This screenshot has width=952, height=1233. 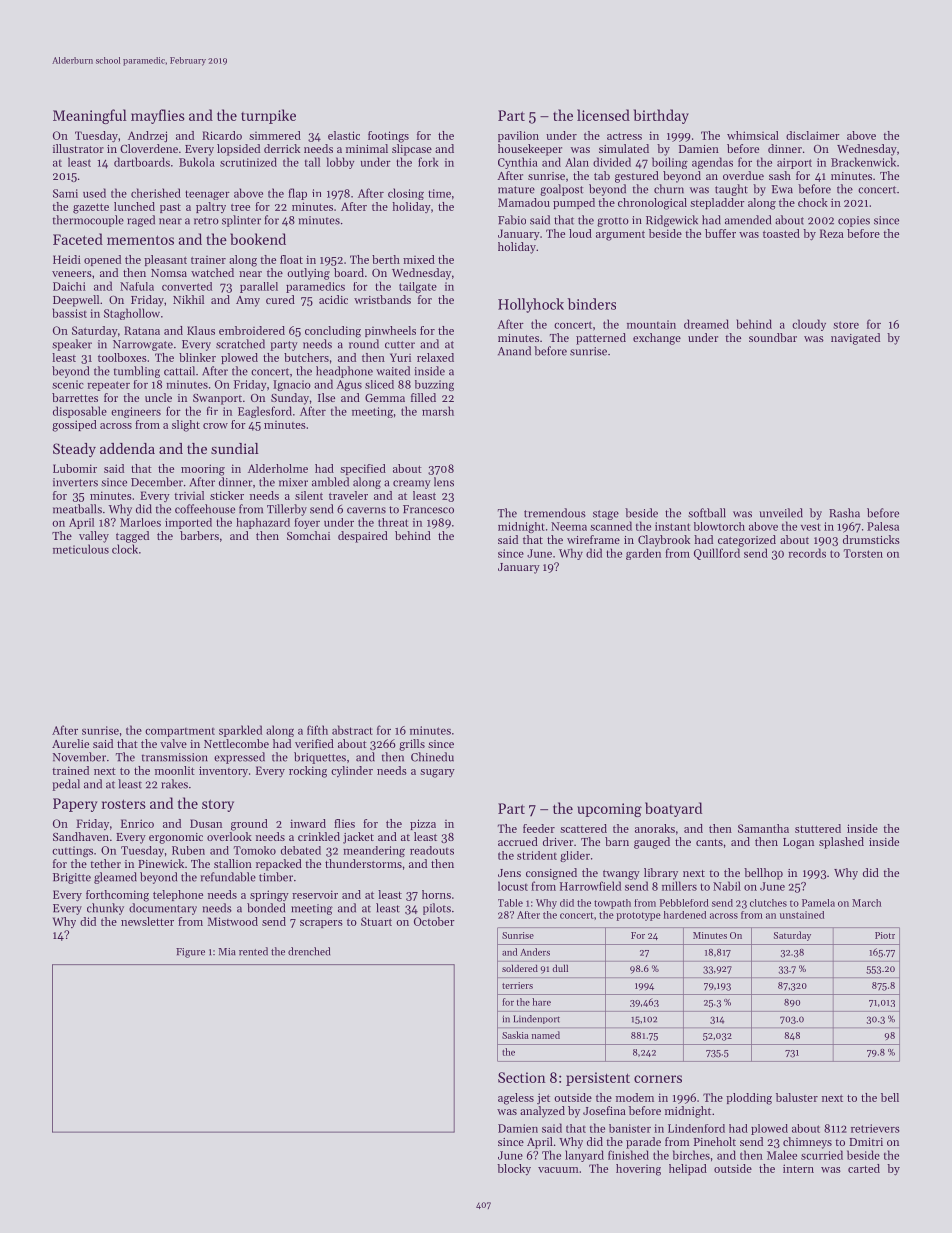 I want to click on hardened, so click(x=685, y=915).
